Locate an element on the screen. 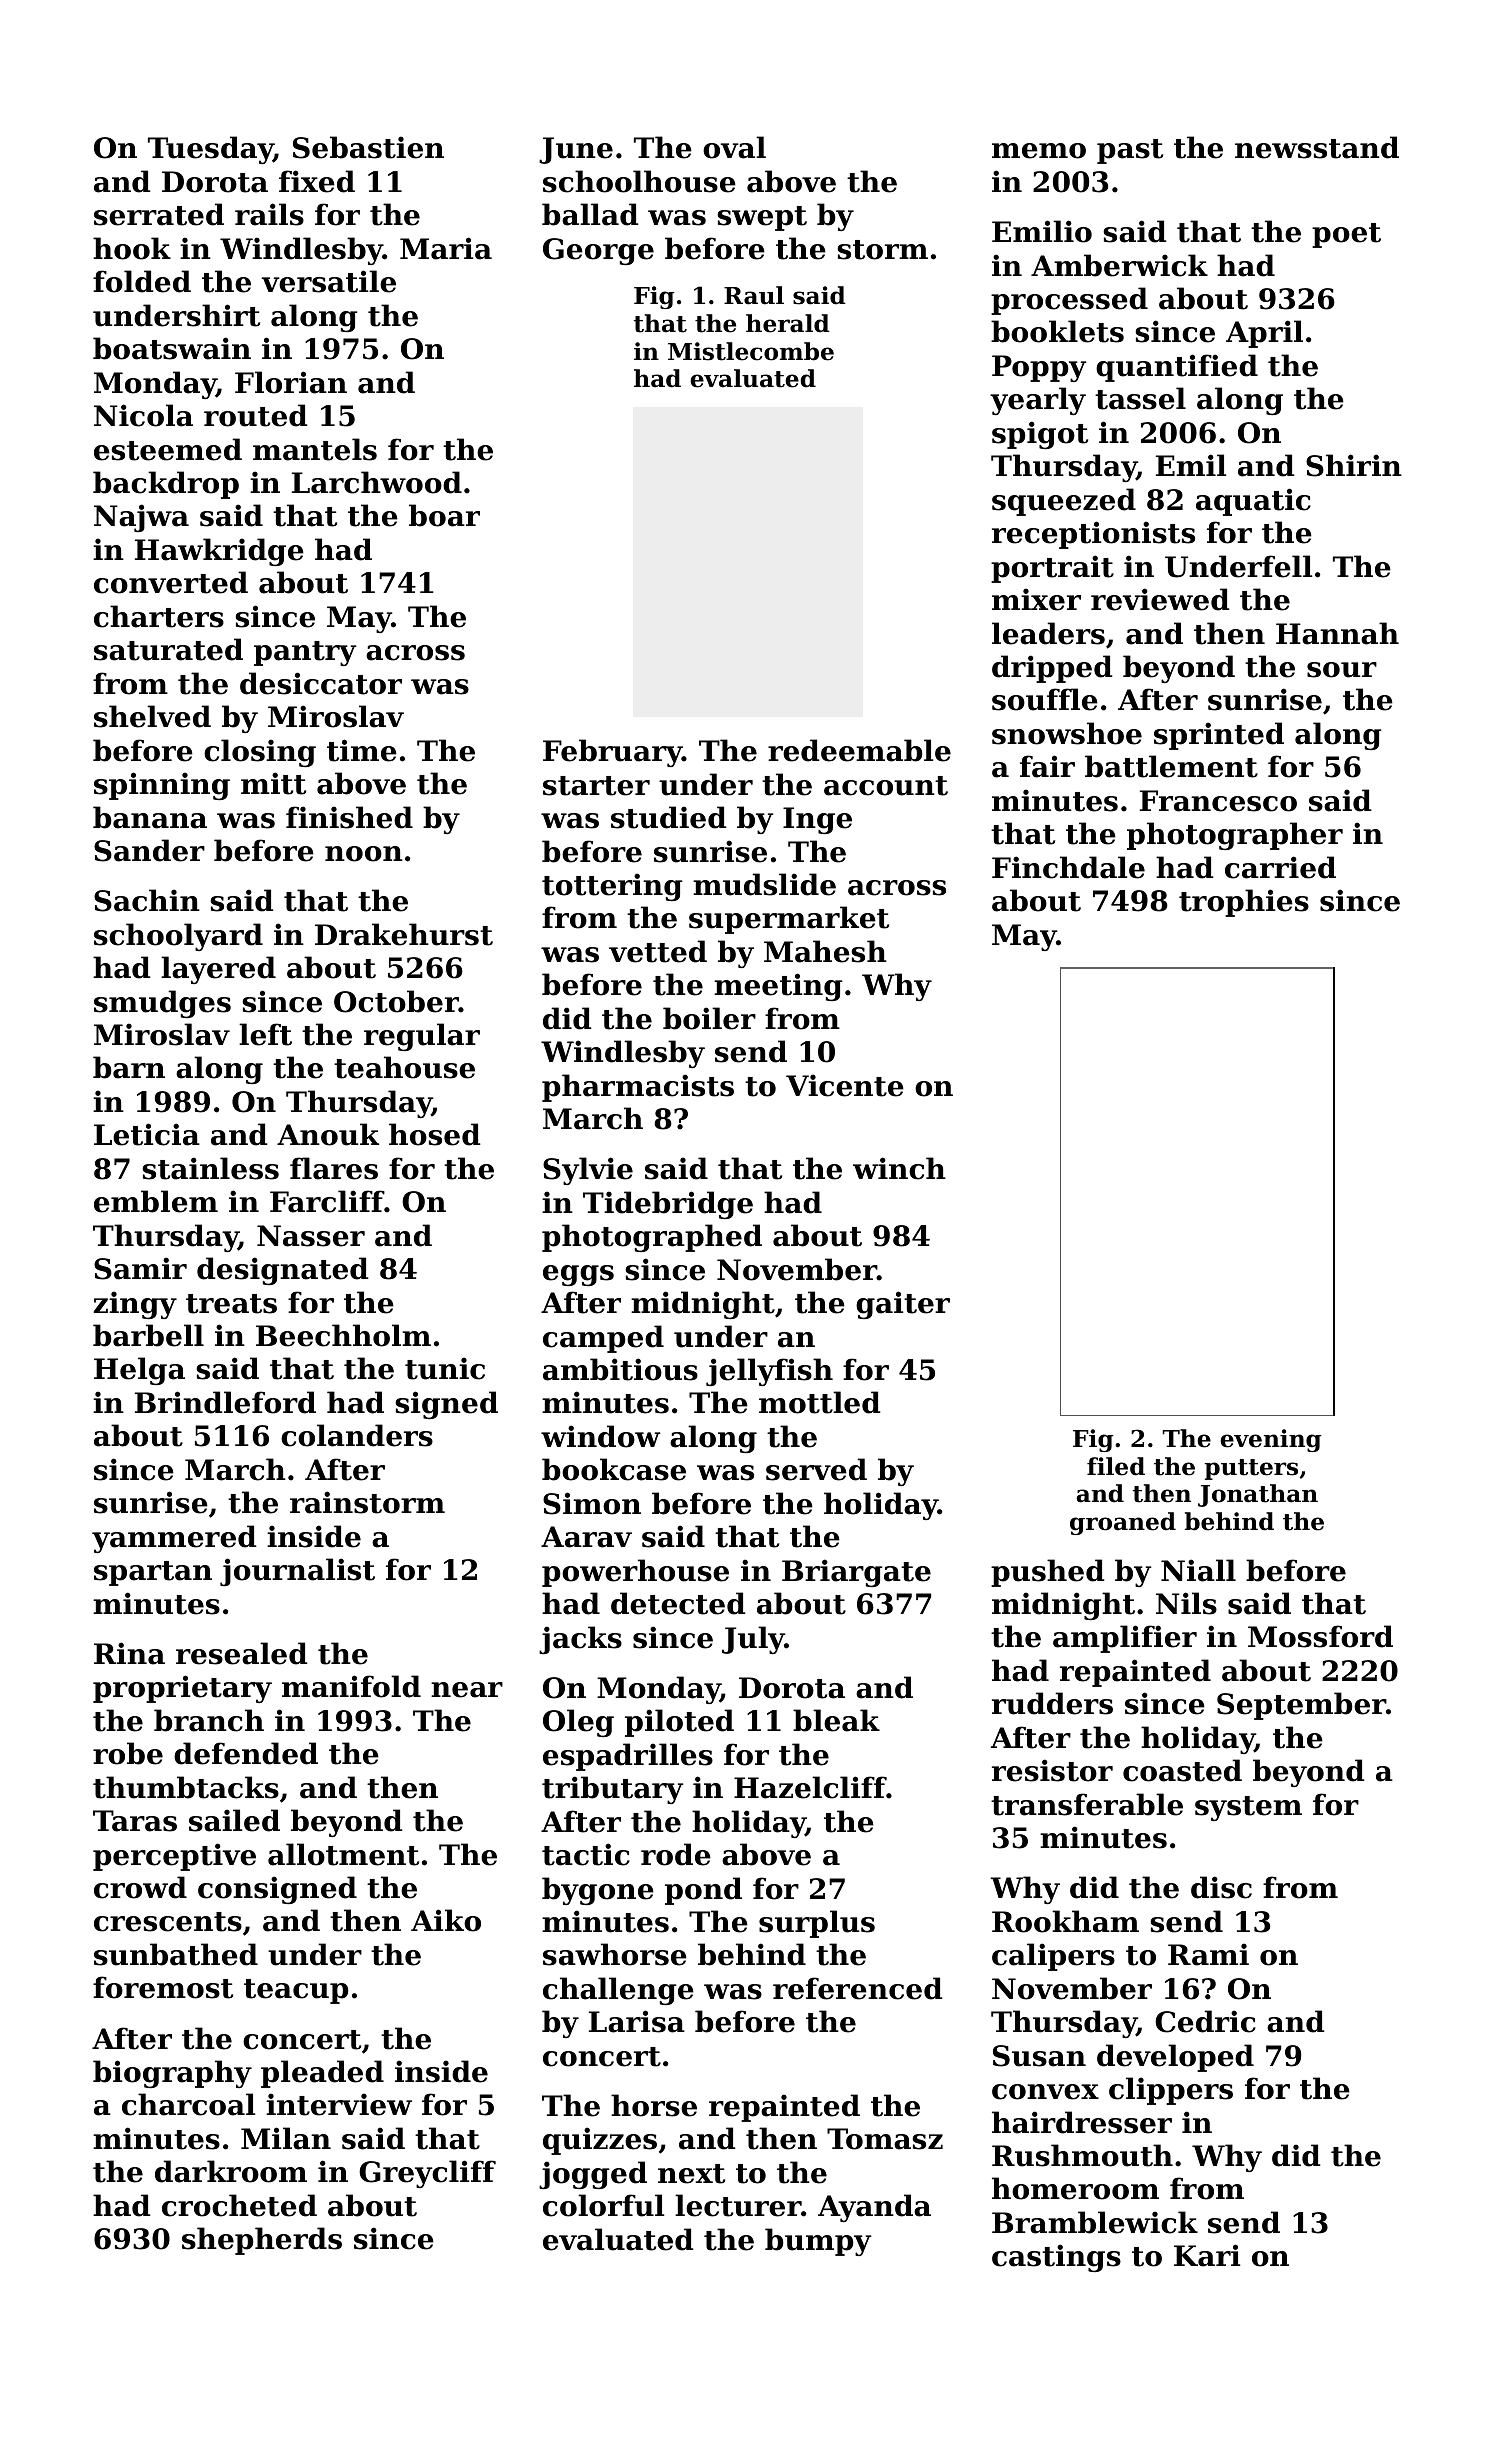 This screenshot has width=1496, height=2464. oval is located at coordinates (734, 147).
